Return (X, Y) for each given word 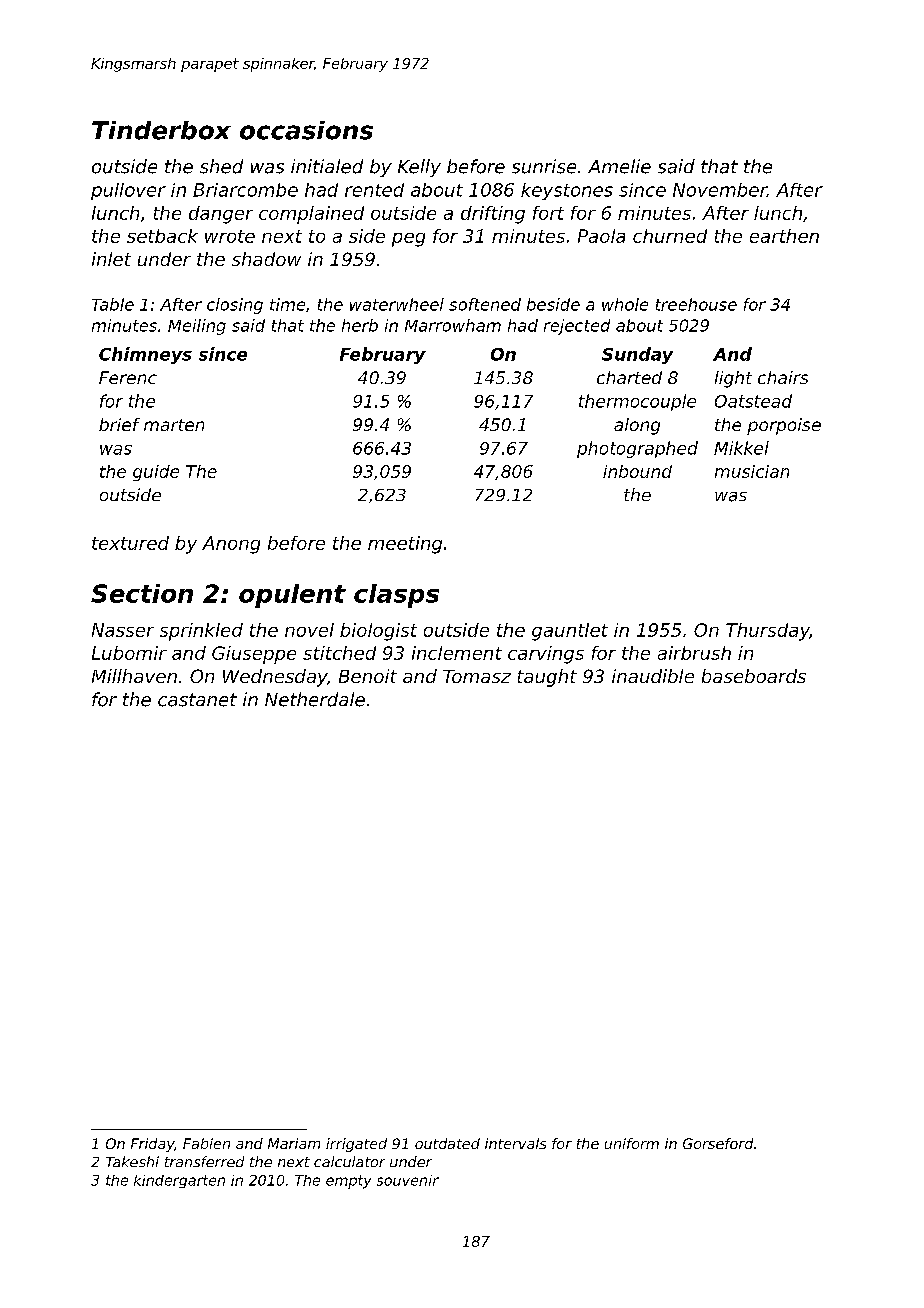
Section (142, 593)
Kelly (419, 168)
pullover (128, 191)
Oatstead (753, 401)
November (720, 190)
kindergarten (179, 1181)
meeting (405, 545)
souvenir (408, 1180)
